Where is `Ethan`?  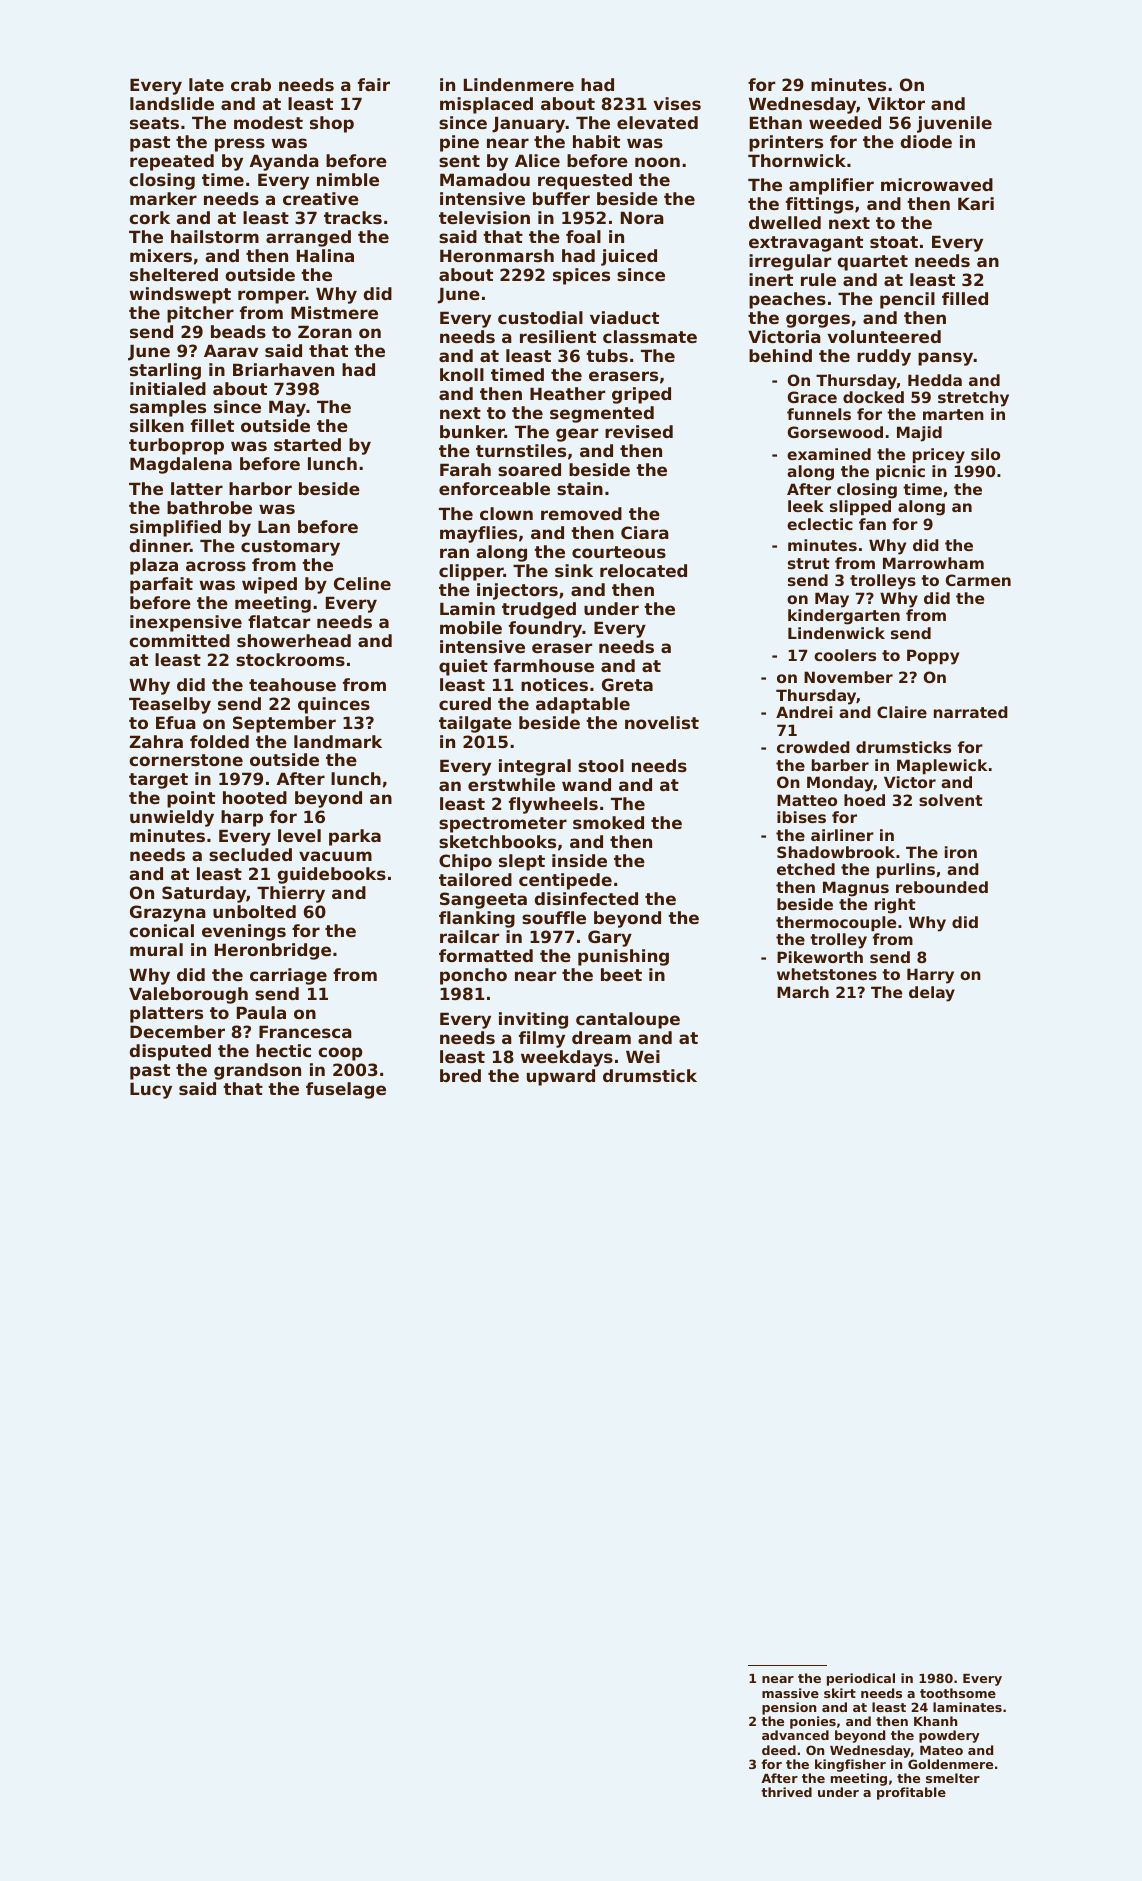
Ethan is located at coordinates (776, 122).
